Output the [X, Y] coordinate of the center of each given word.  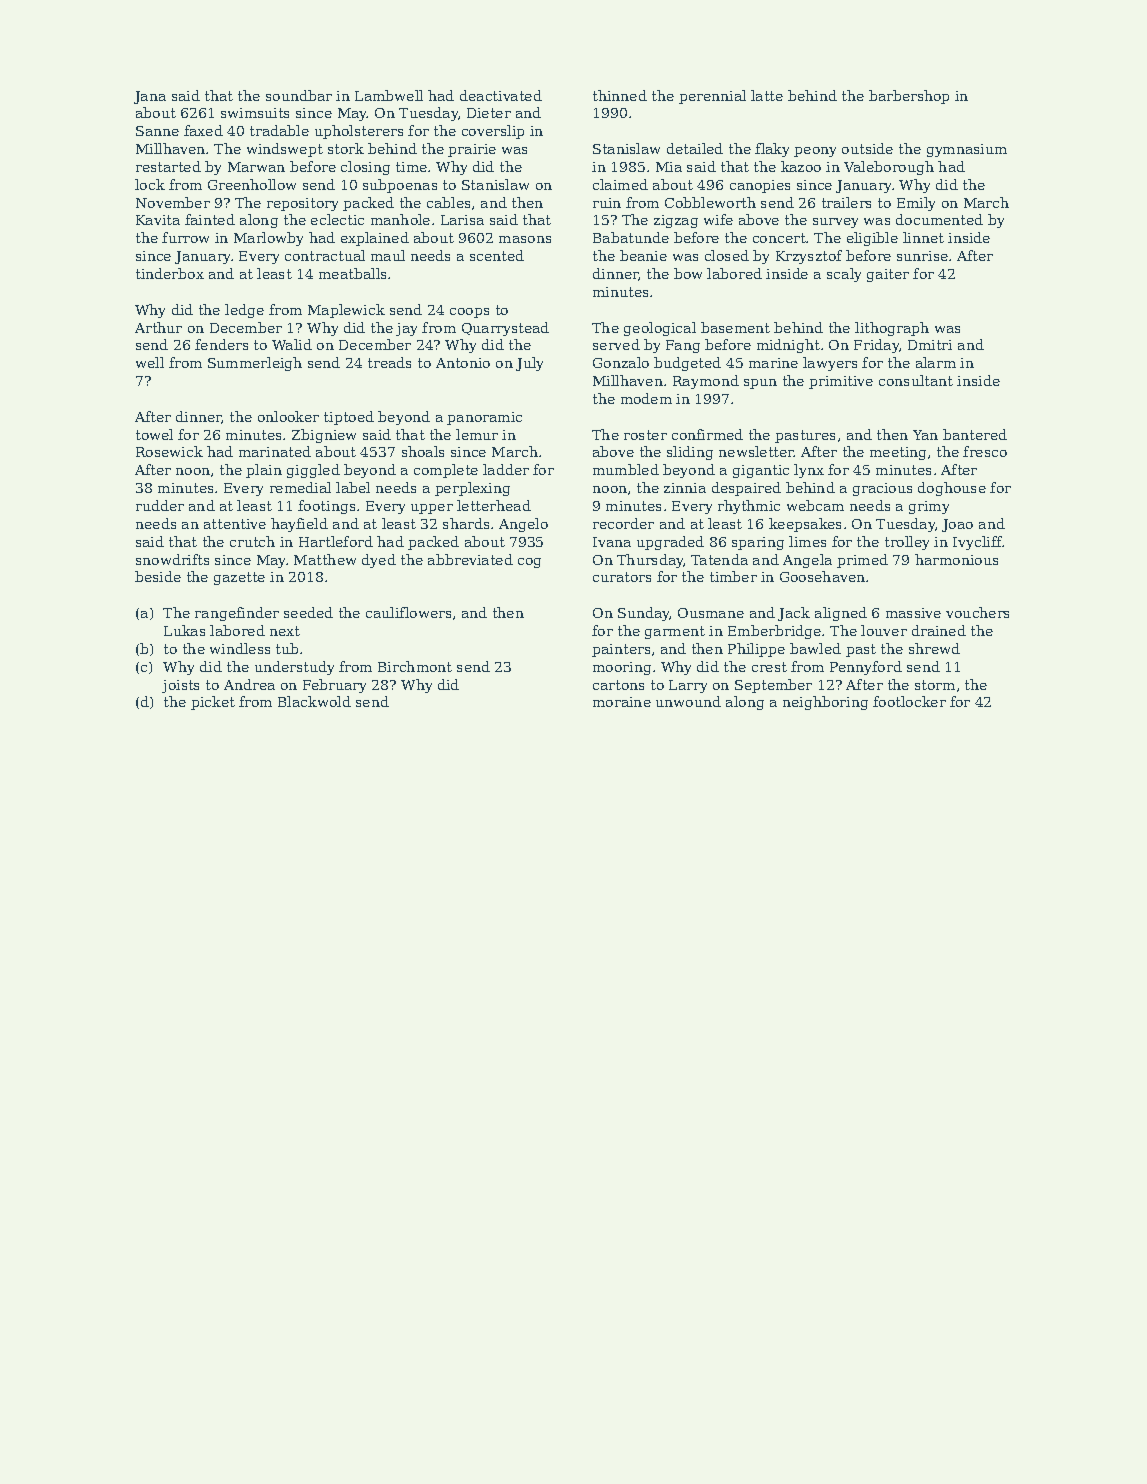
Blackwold [314, 701]
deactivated [501, 95]
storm [935, 685]
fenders [221, 344]
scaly [844, 275]
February [334, 686]
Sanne [157, 131]
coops [469, 313]
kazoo [801, 166]
